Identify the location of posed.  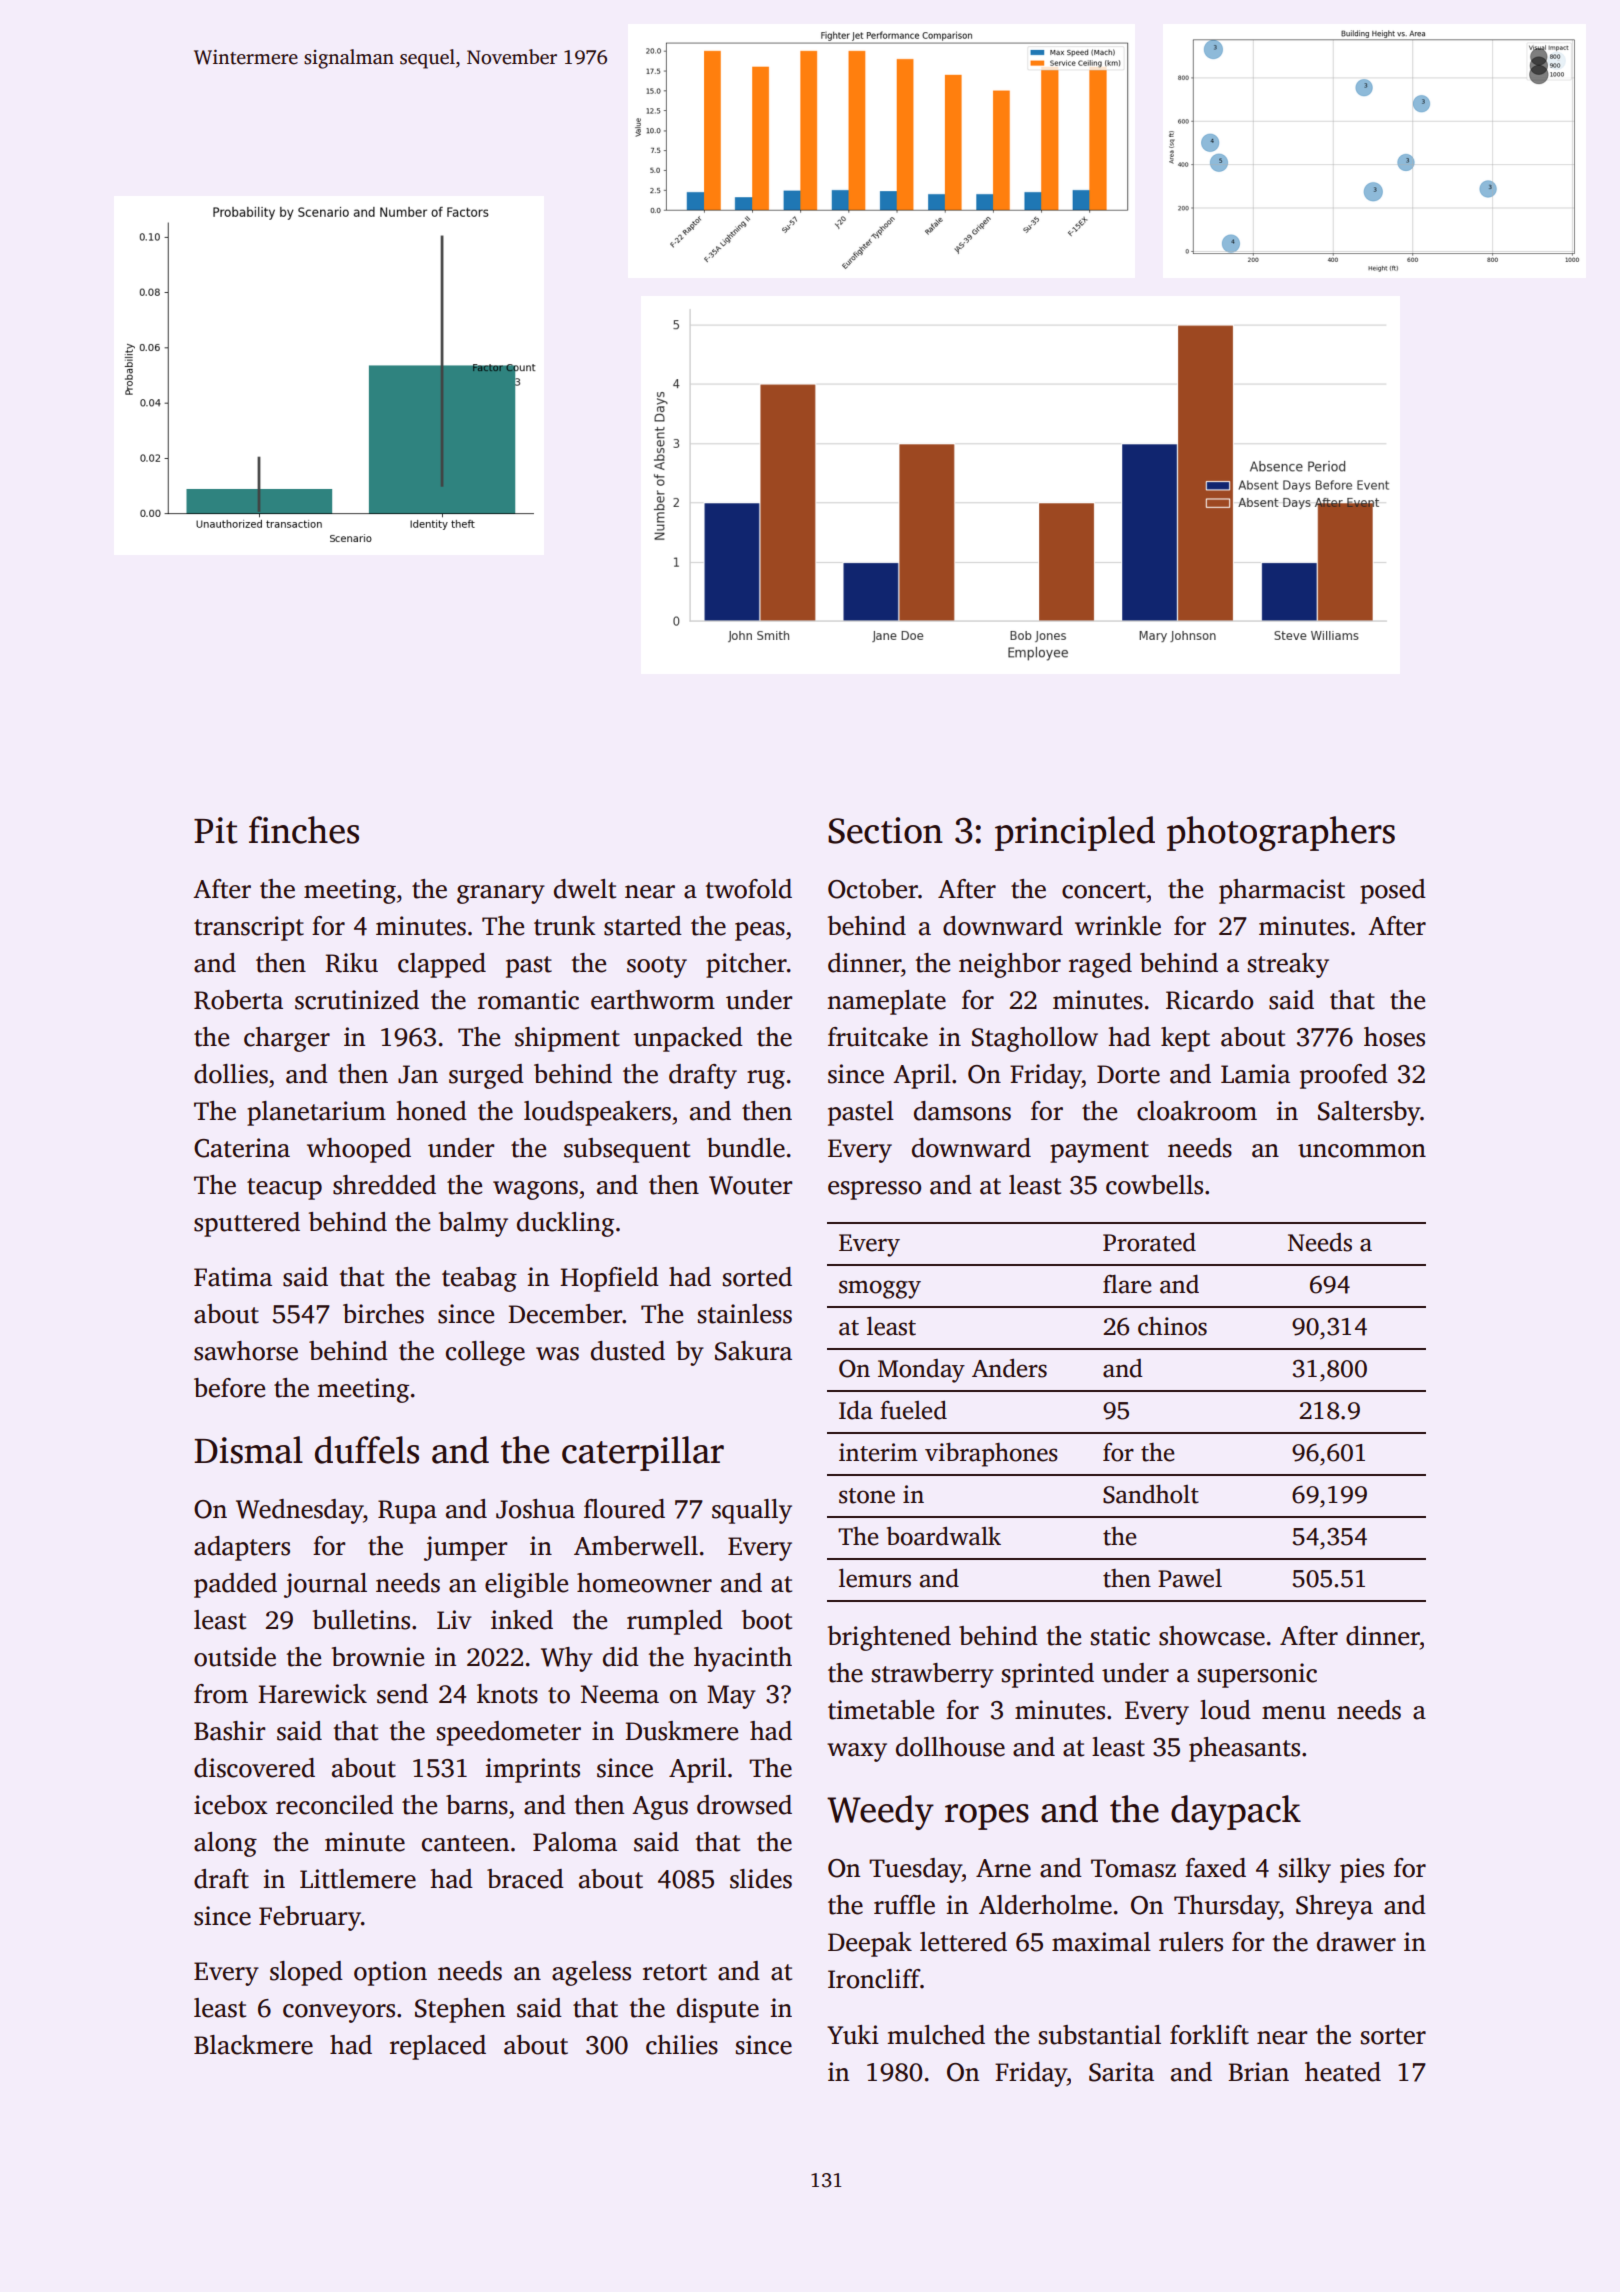
(1393, 891).
